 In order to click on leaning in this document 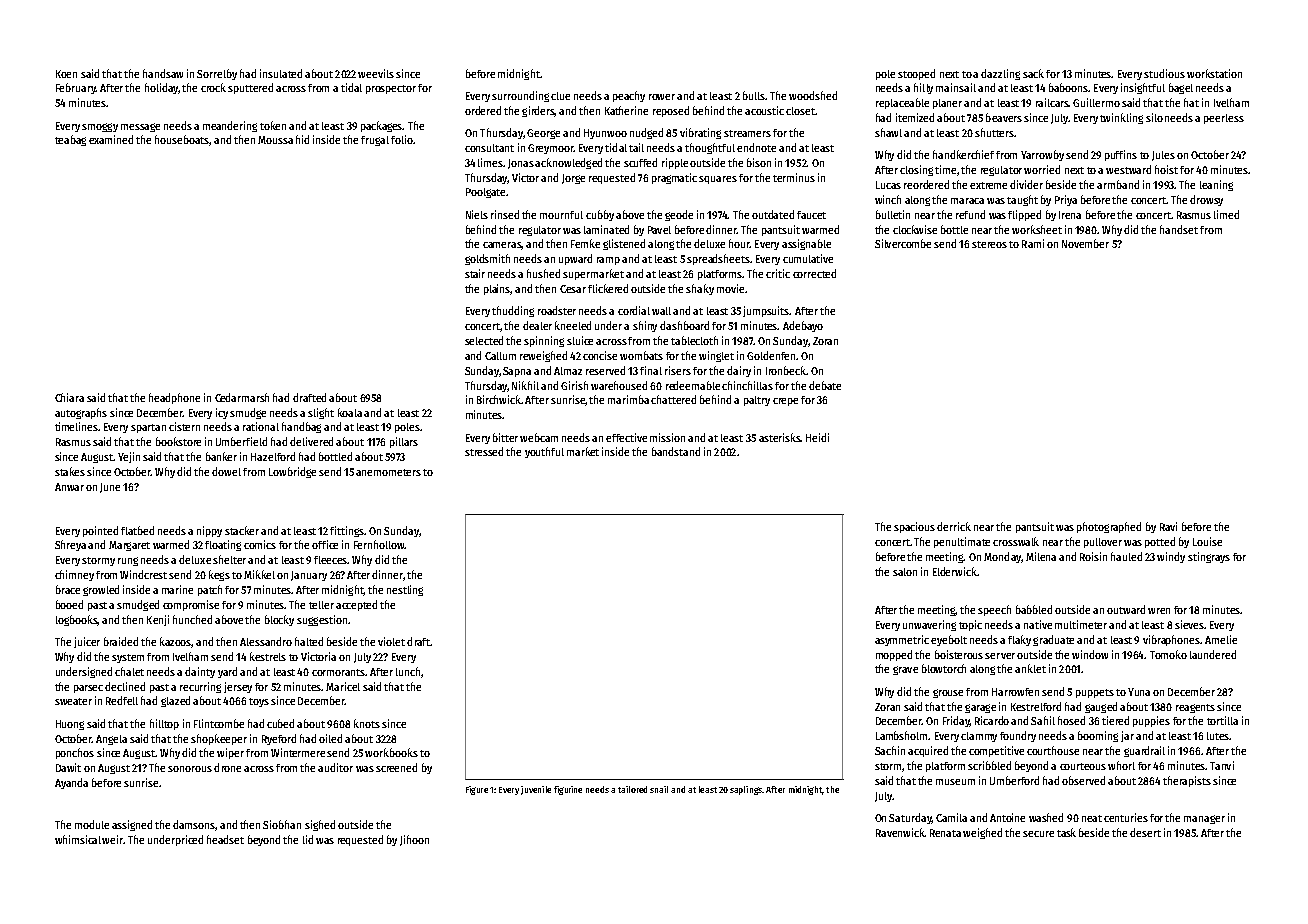, I will do `click(1216, 185)`.
